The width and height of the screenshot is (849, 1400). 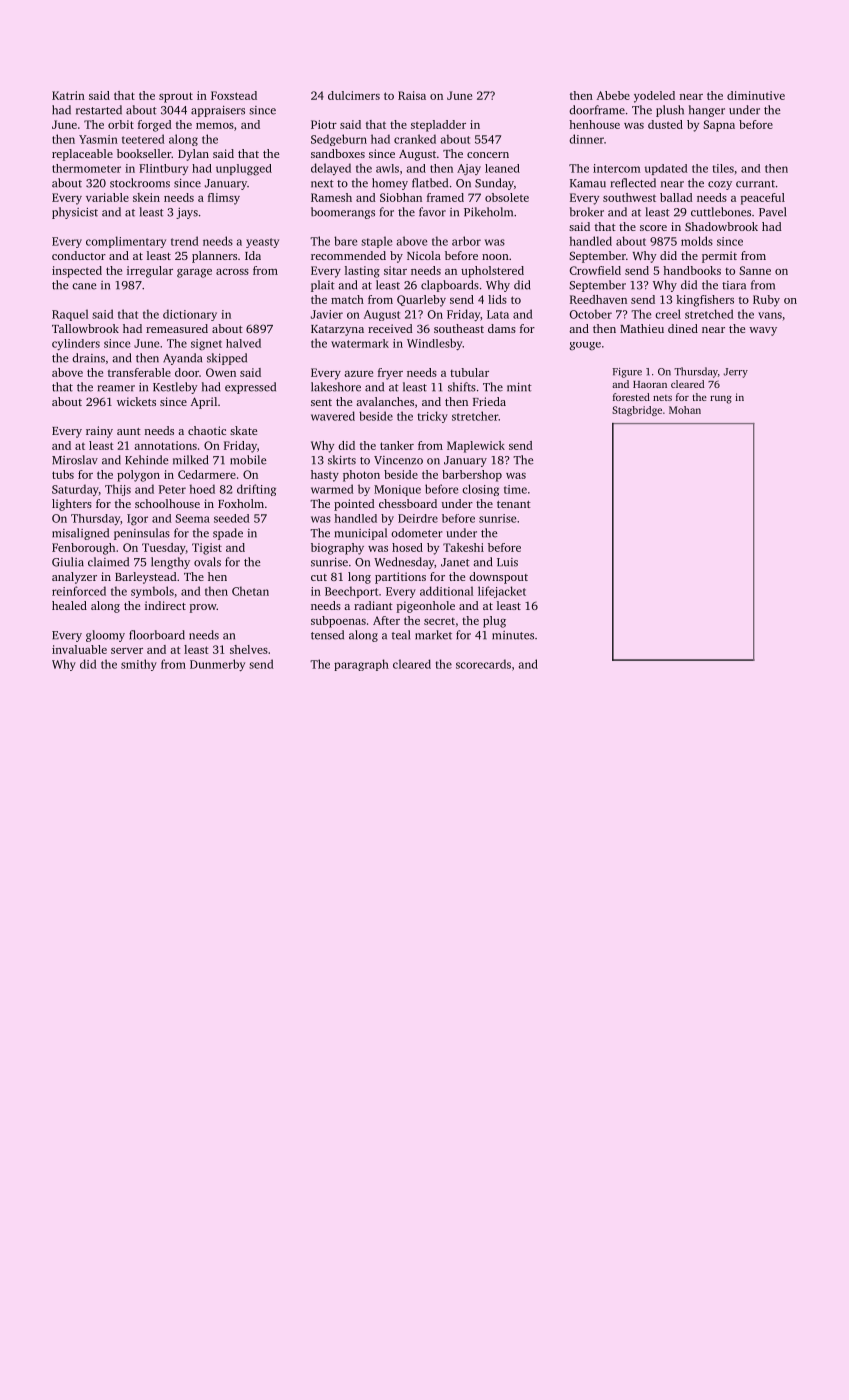 I want to click on wavy, so click(x=763, y=331).
